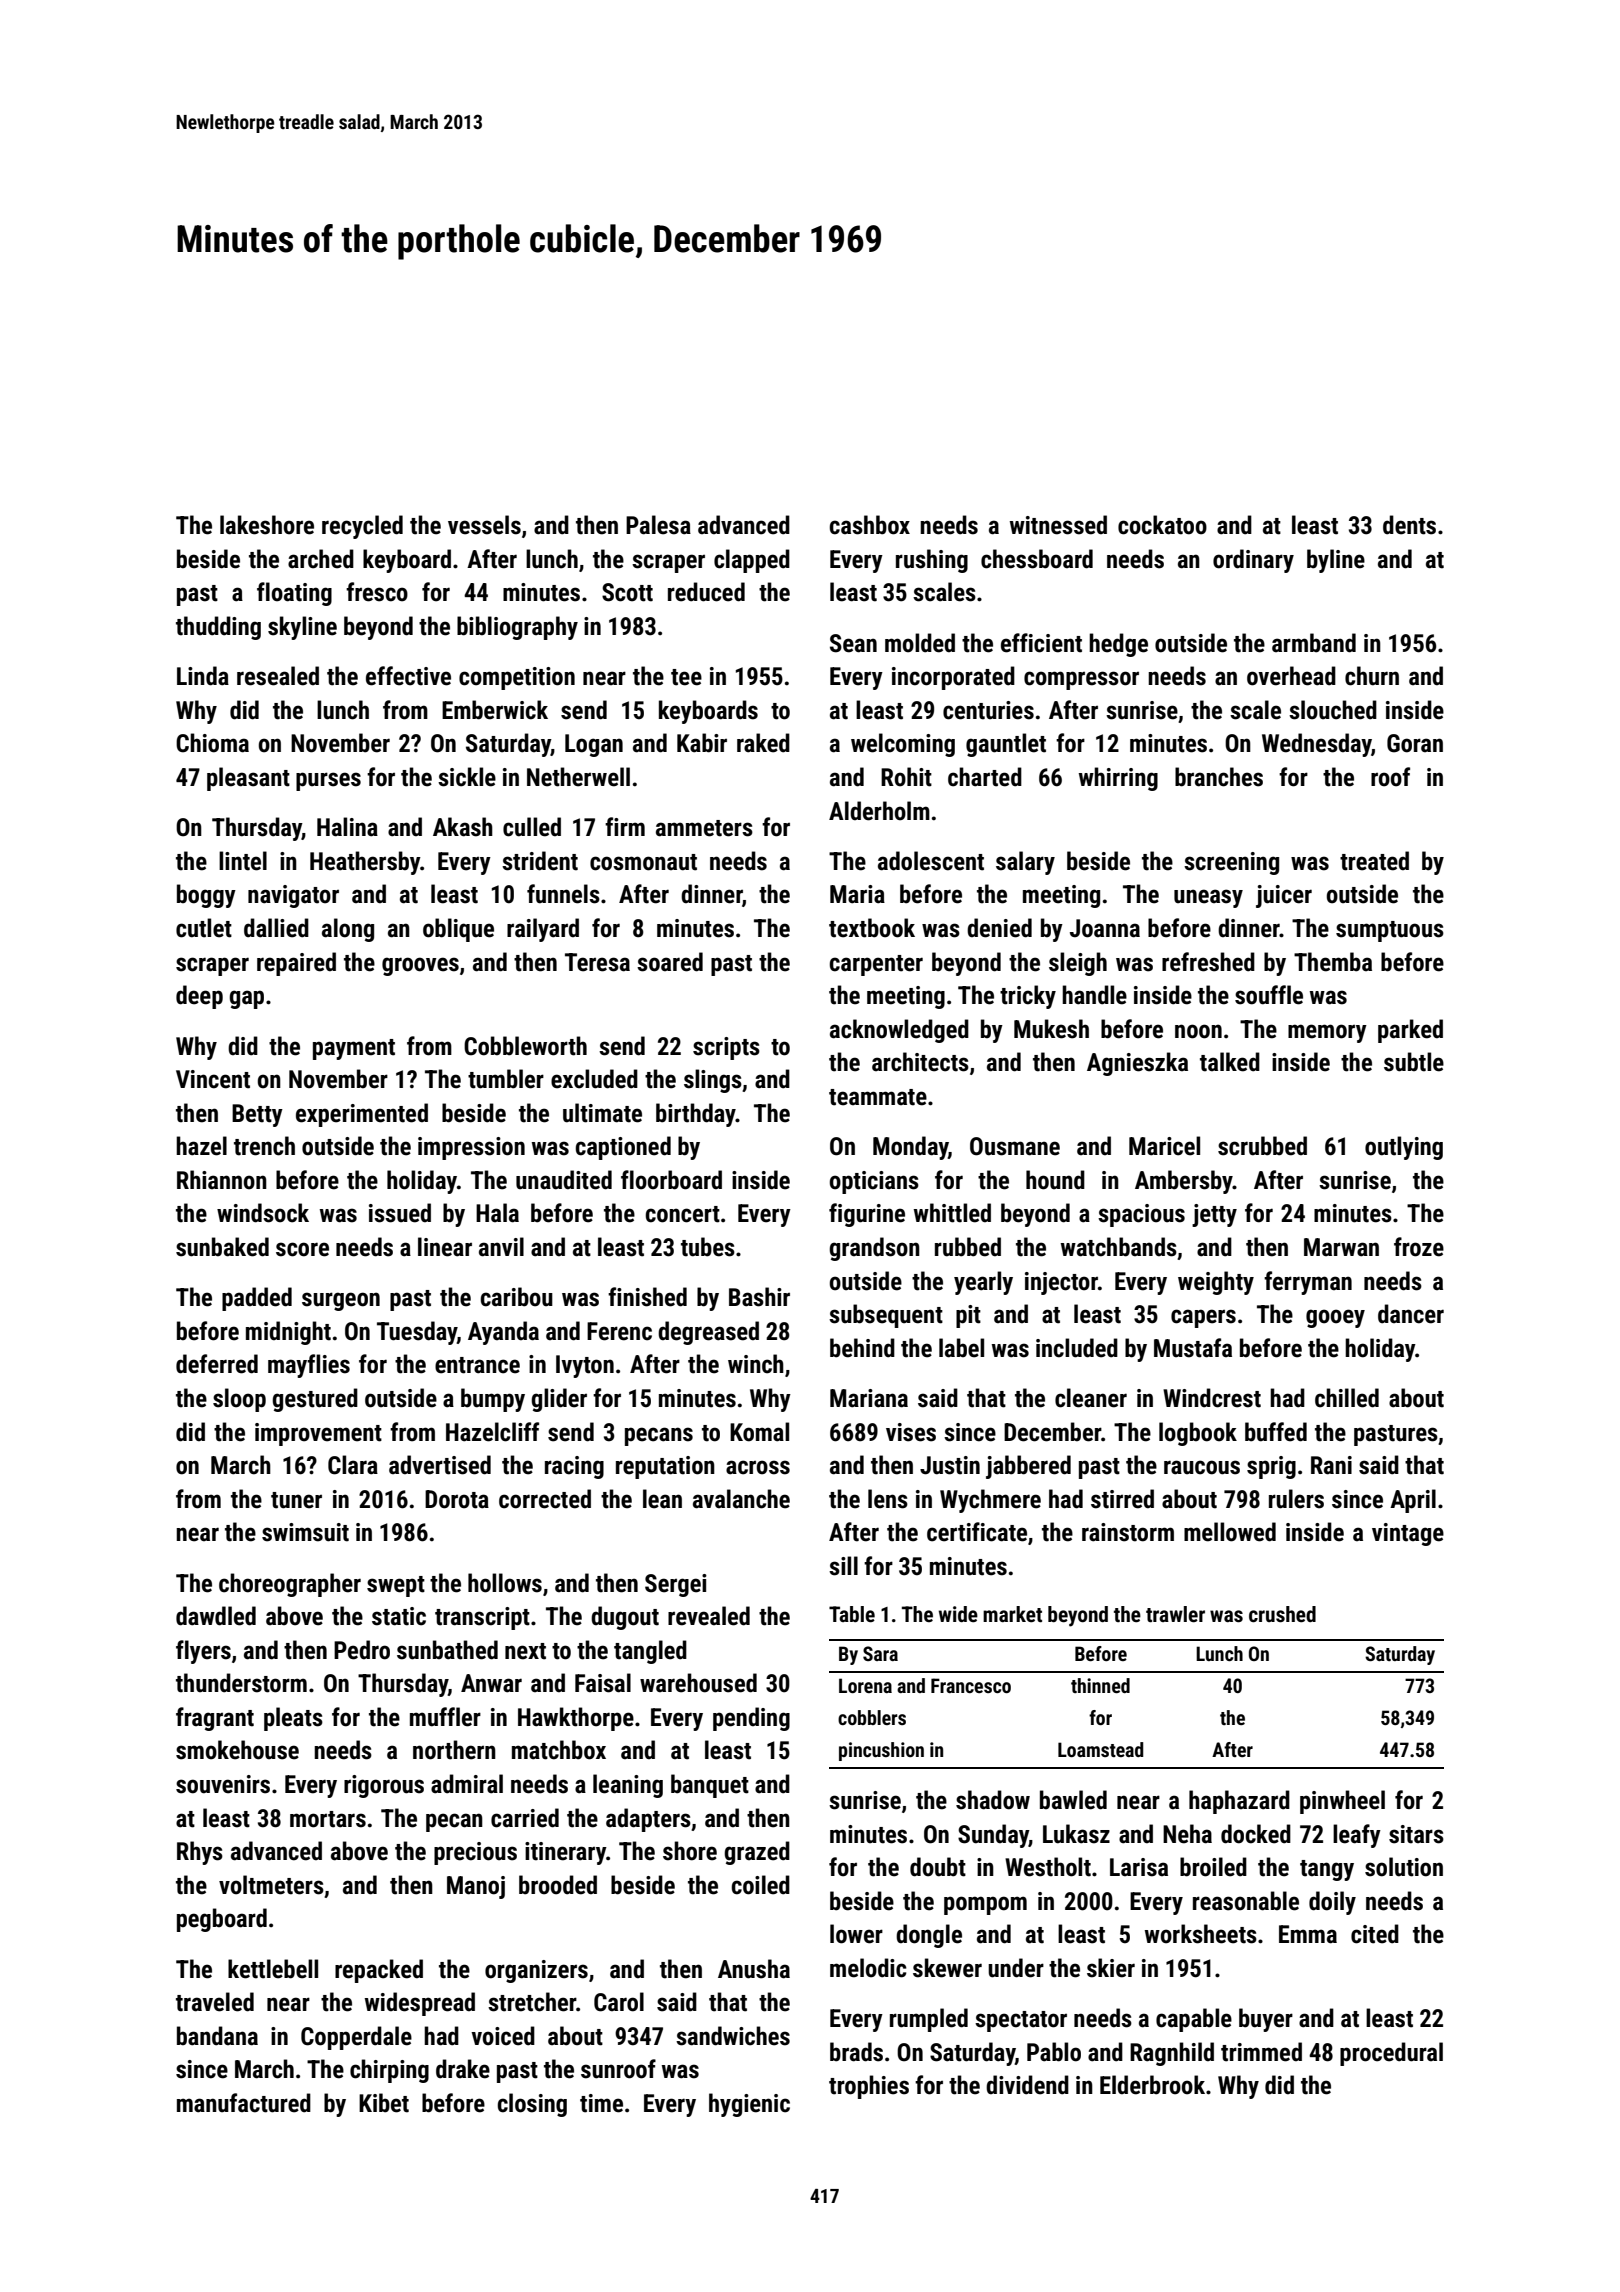  I want to click on weighty, so click(1216, 1283).
